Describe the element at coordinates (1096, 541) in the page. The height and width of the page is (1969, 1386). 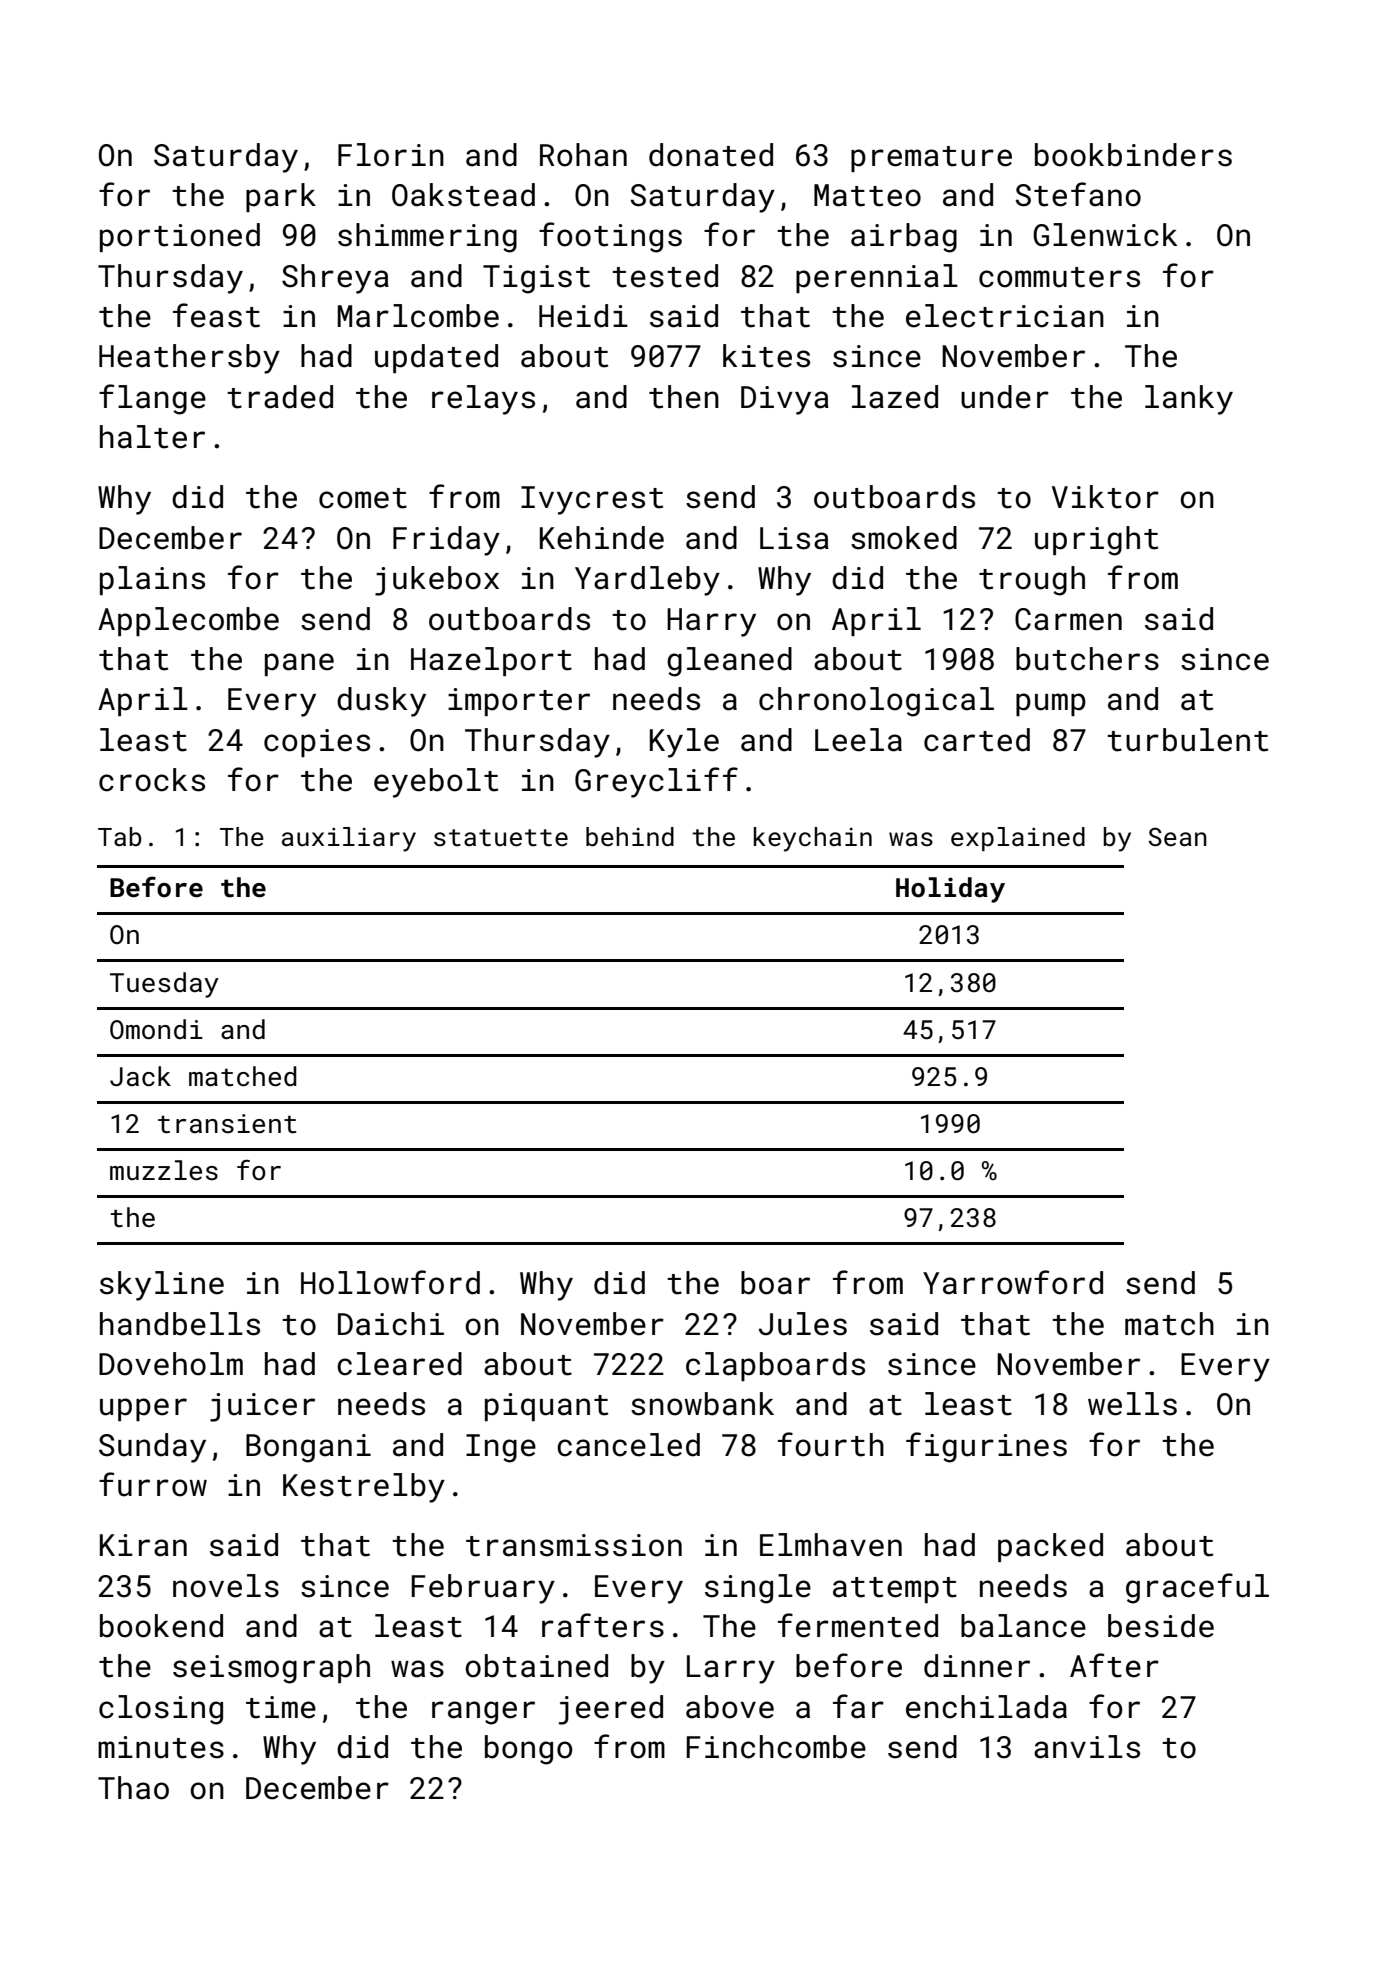
I see `upright` at that location.
